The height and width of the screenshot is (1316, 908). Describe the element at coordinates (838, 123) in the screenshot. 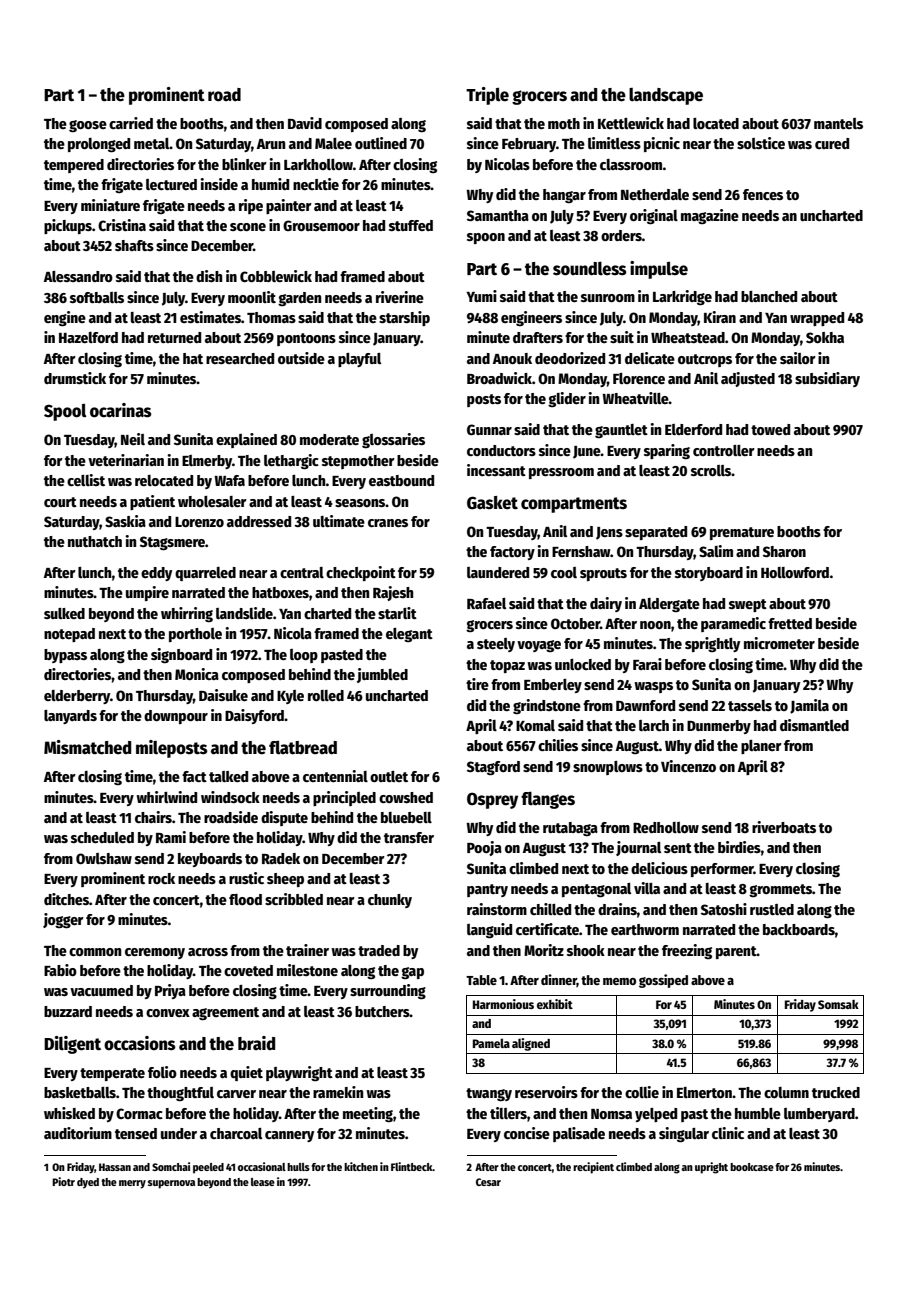

I see `mantels` at that location.
